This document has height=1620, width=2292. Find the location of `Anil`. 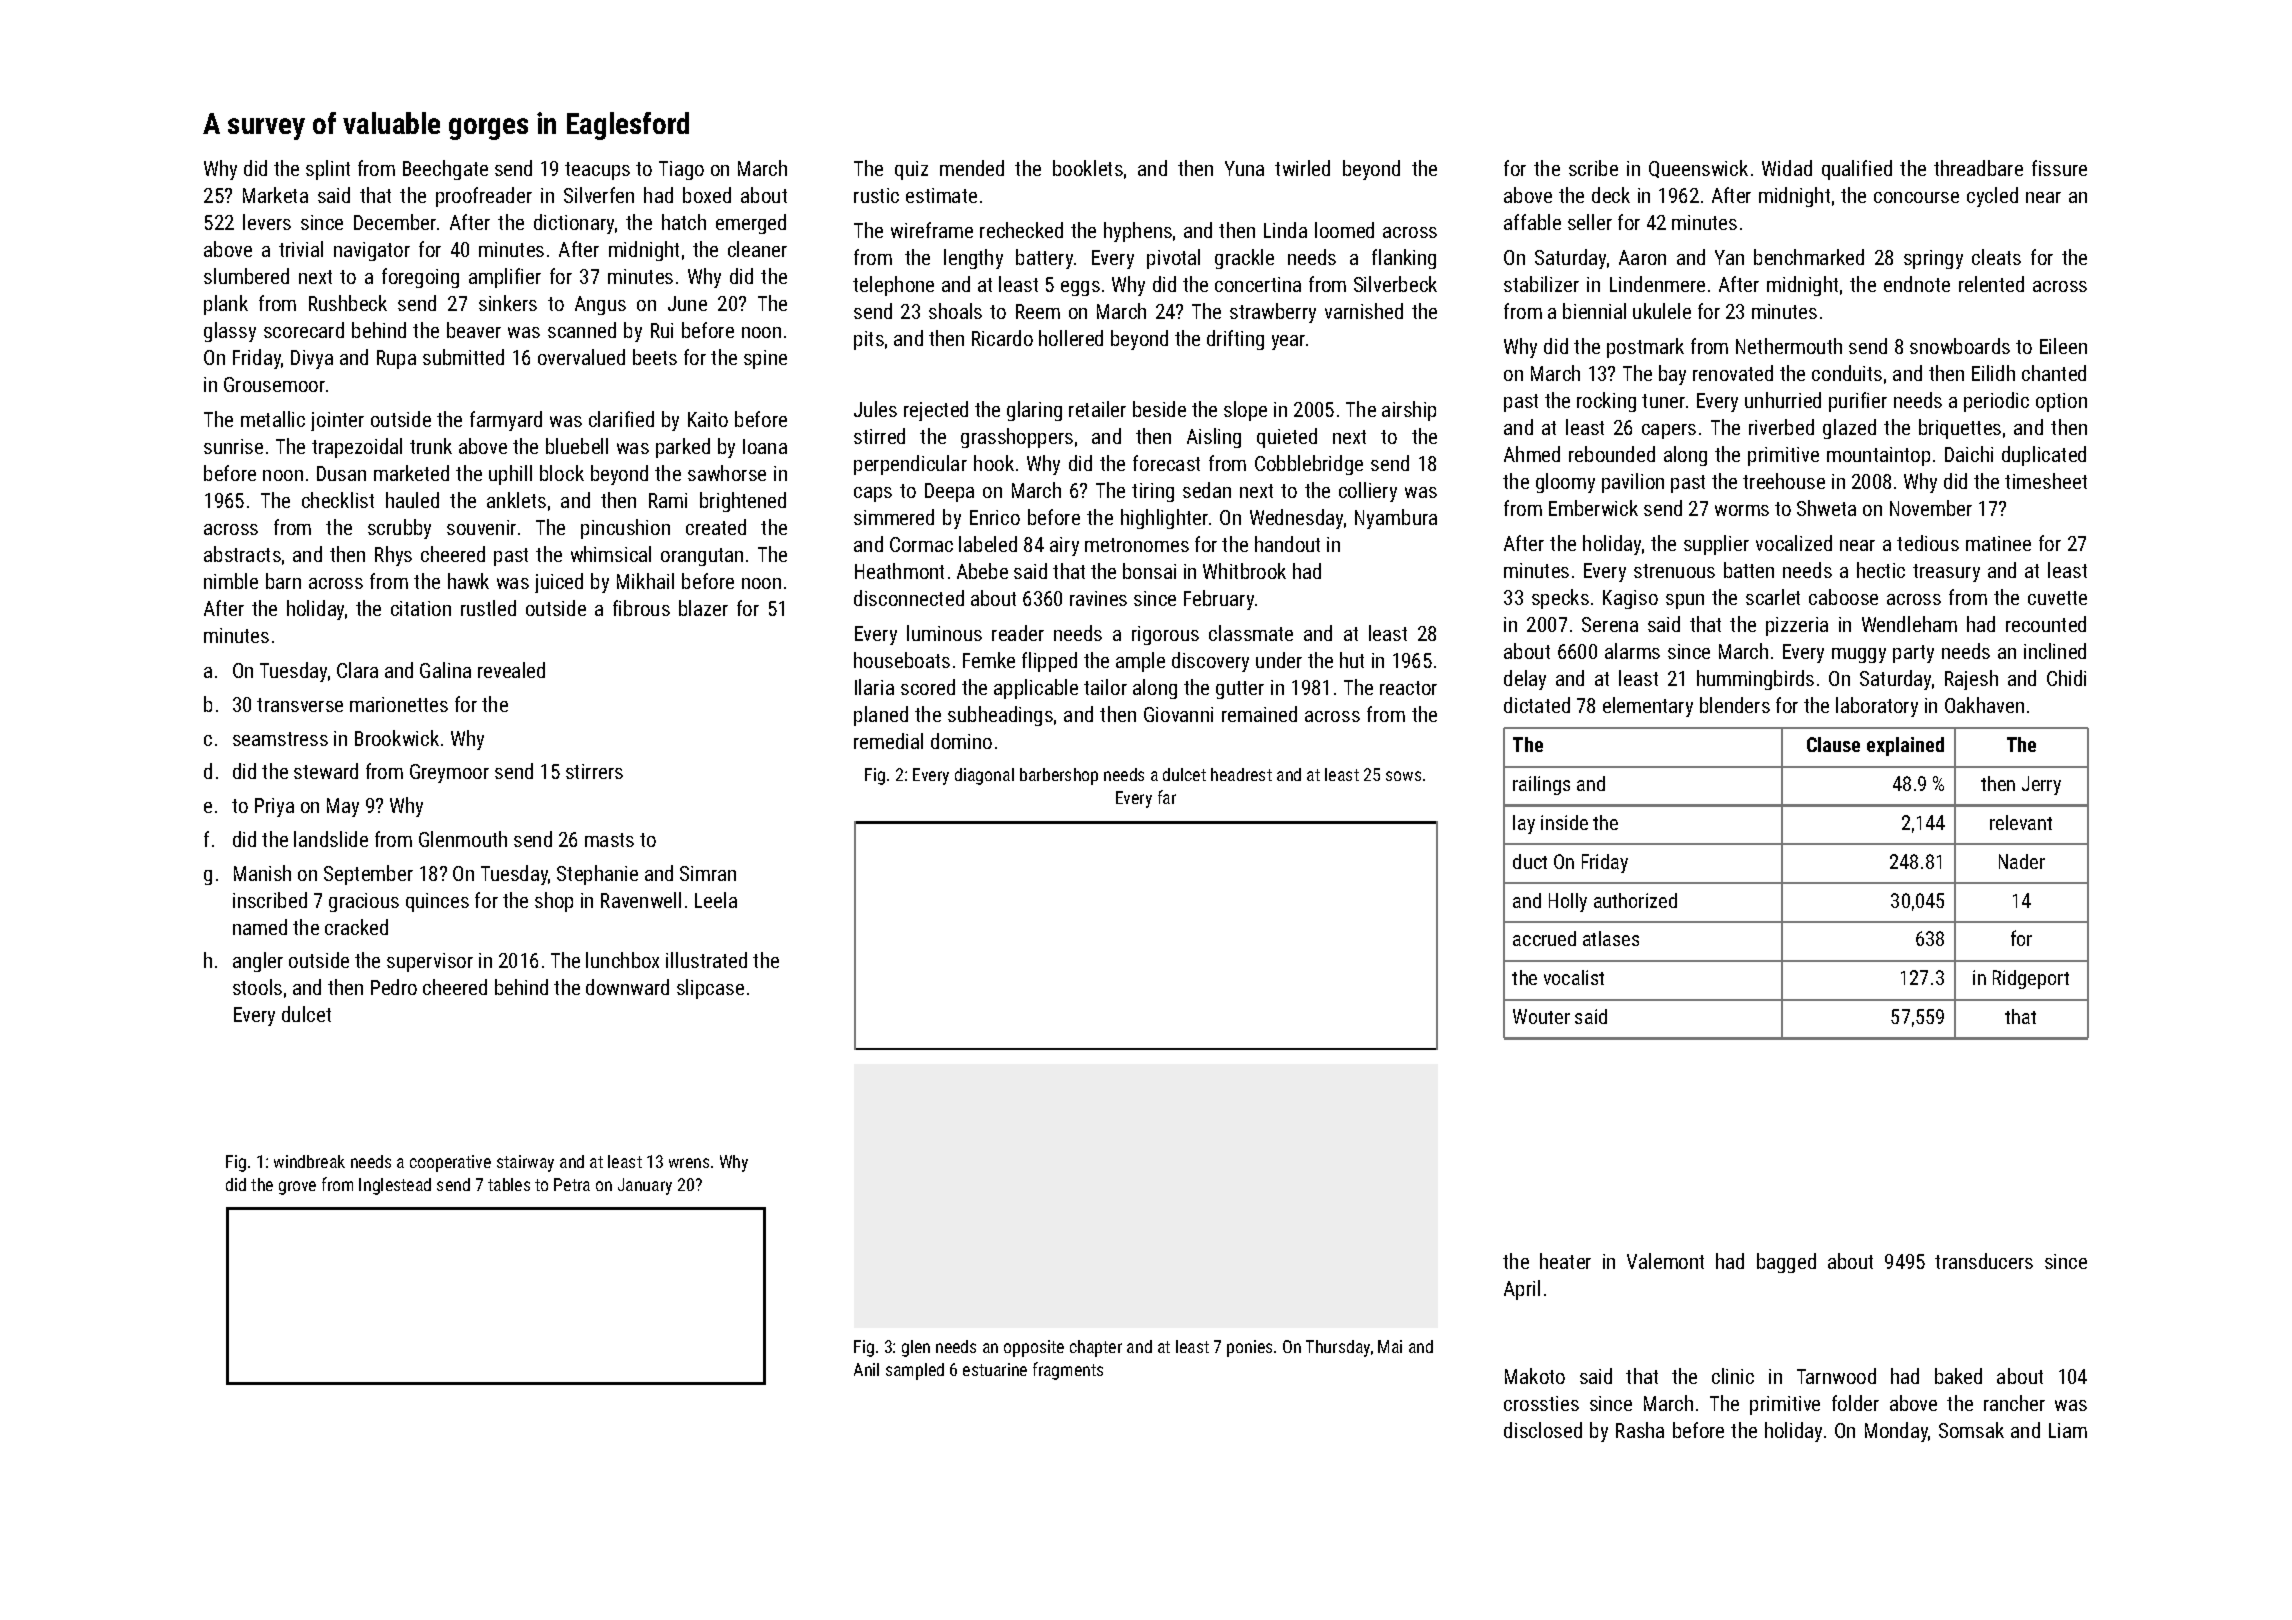

Anil is located at coordinates (866, 1369).
